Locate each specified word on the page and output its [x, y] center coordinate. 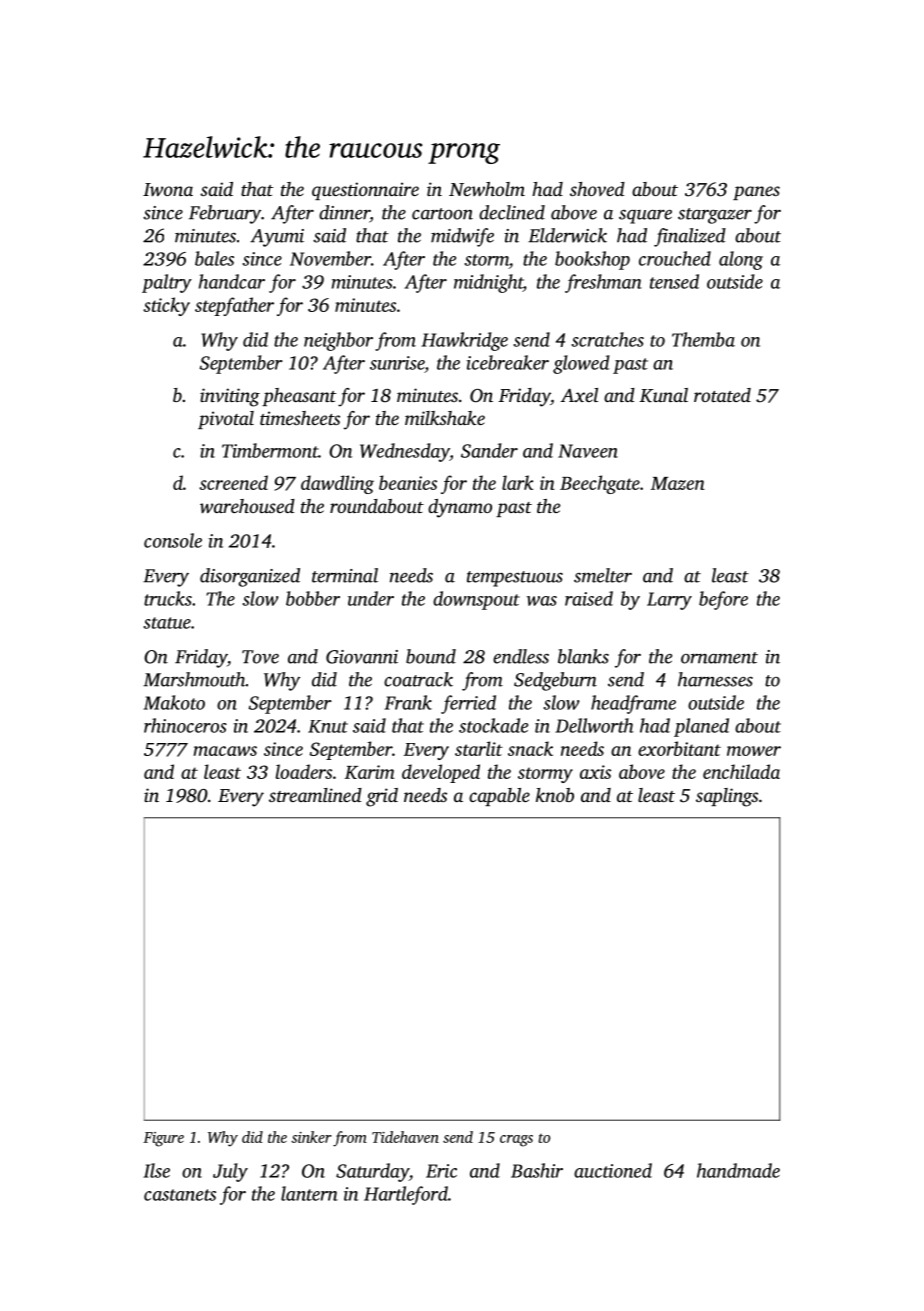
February [225, 214]
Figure [163, 1139]
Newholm [487, 189]
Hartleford [406, 1195]
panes [756, 193]
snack [530, 748]
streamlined [315, 795]
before [723, 600]
